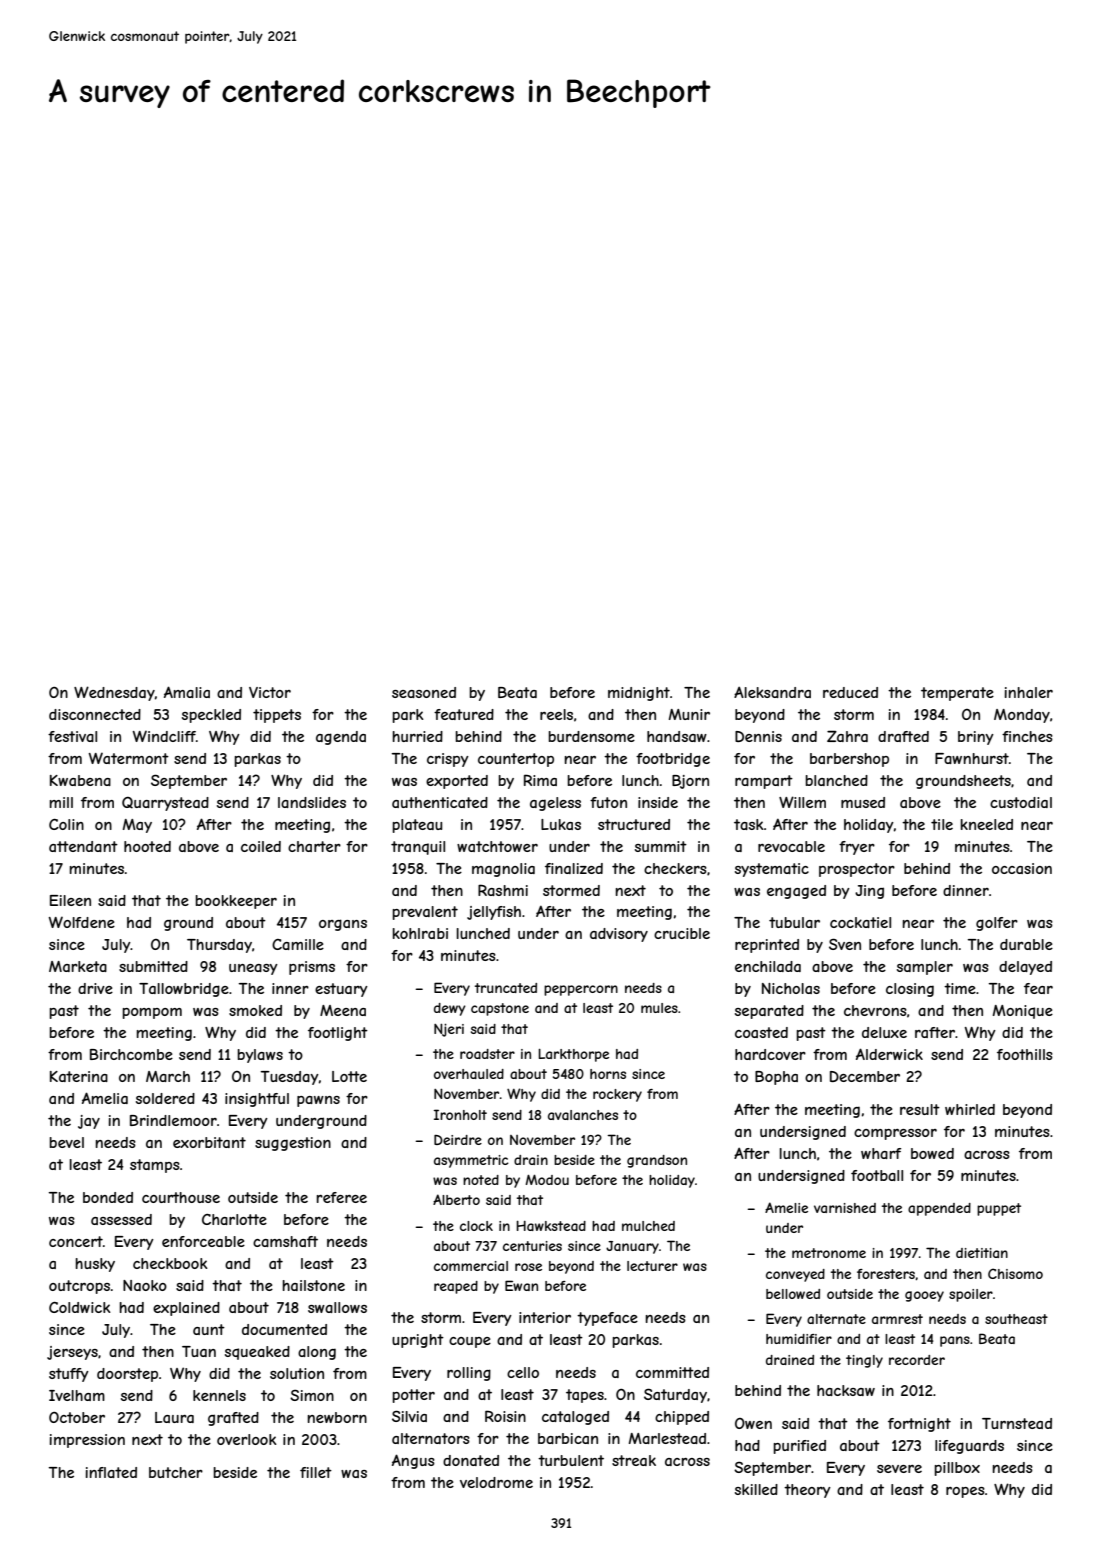 This screenshot has height=1558, width=1102. What do you see at coordinates (469, 1374) in the screenshot?
I see `rolling` at bounding box center [469, 1374].
